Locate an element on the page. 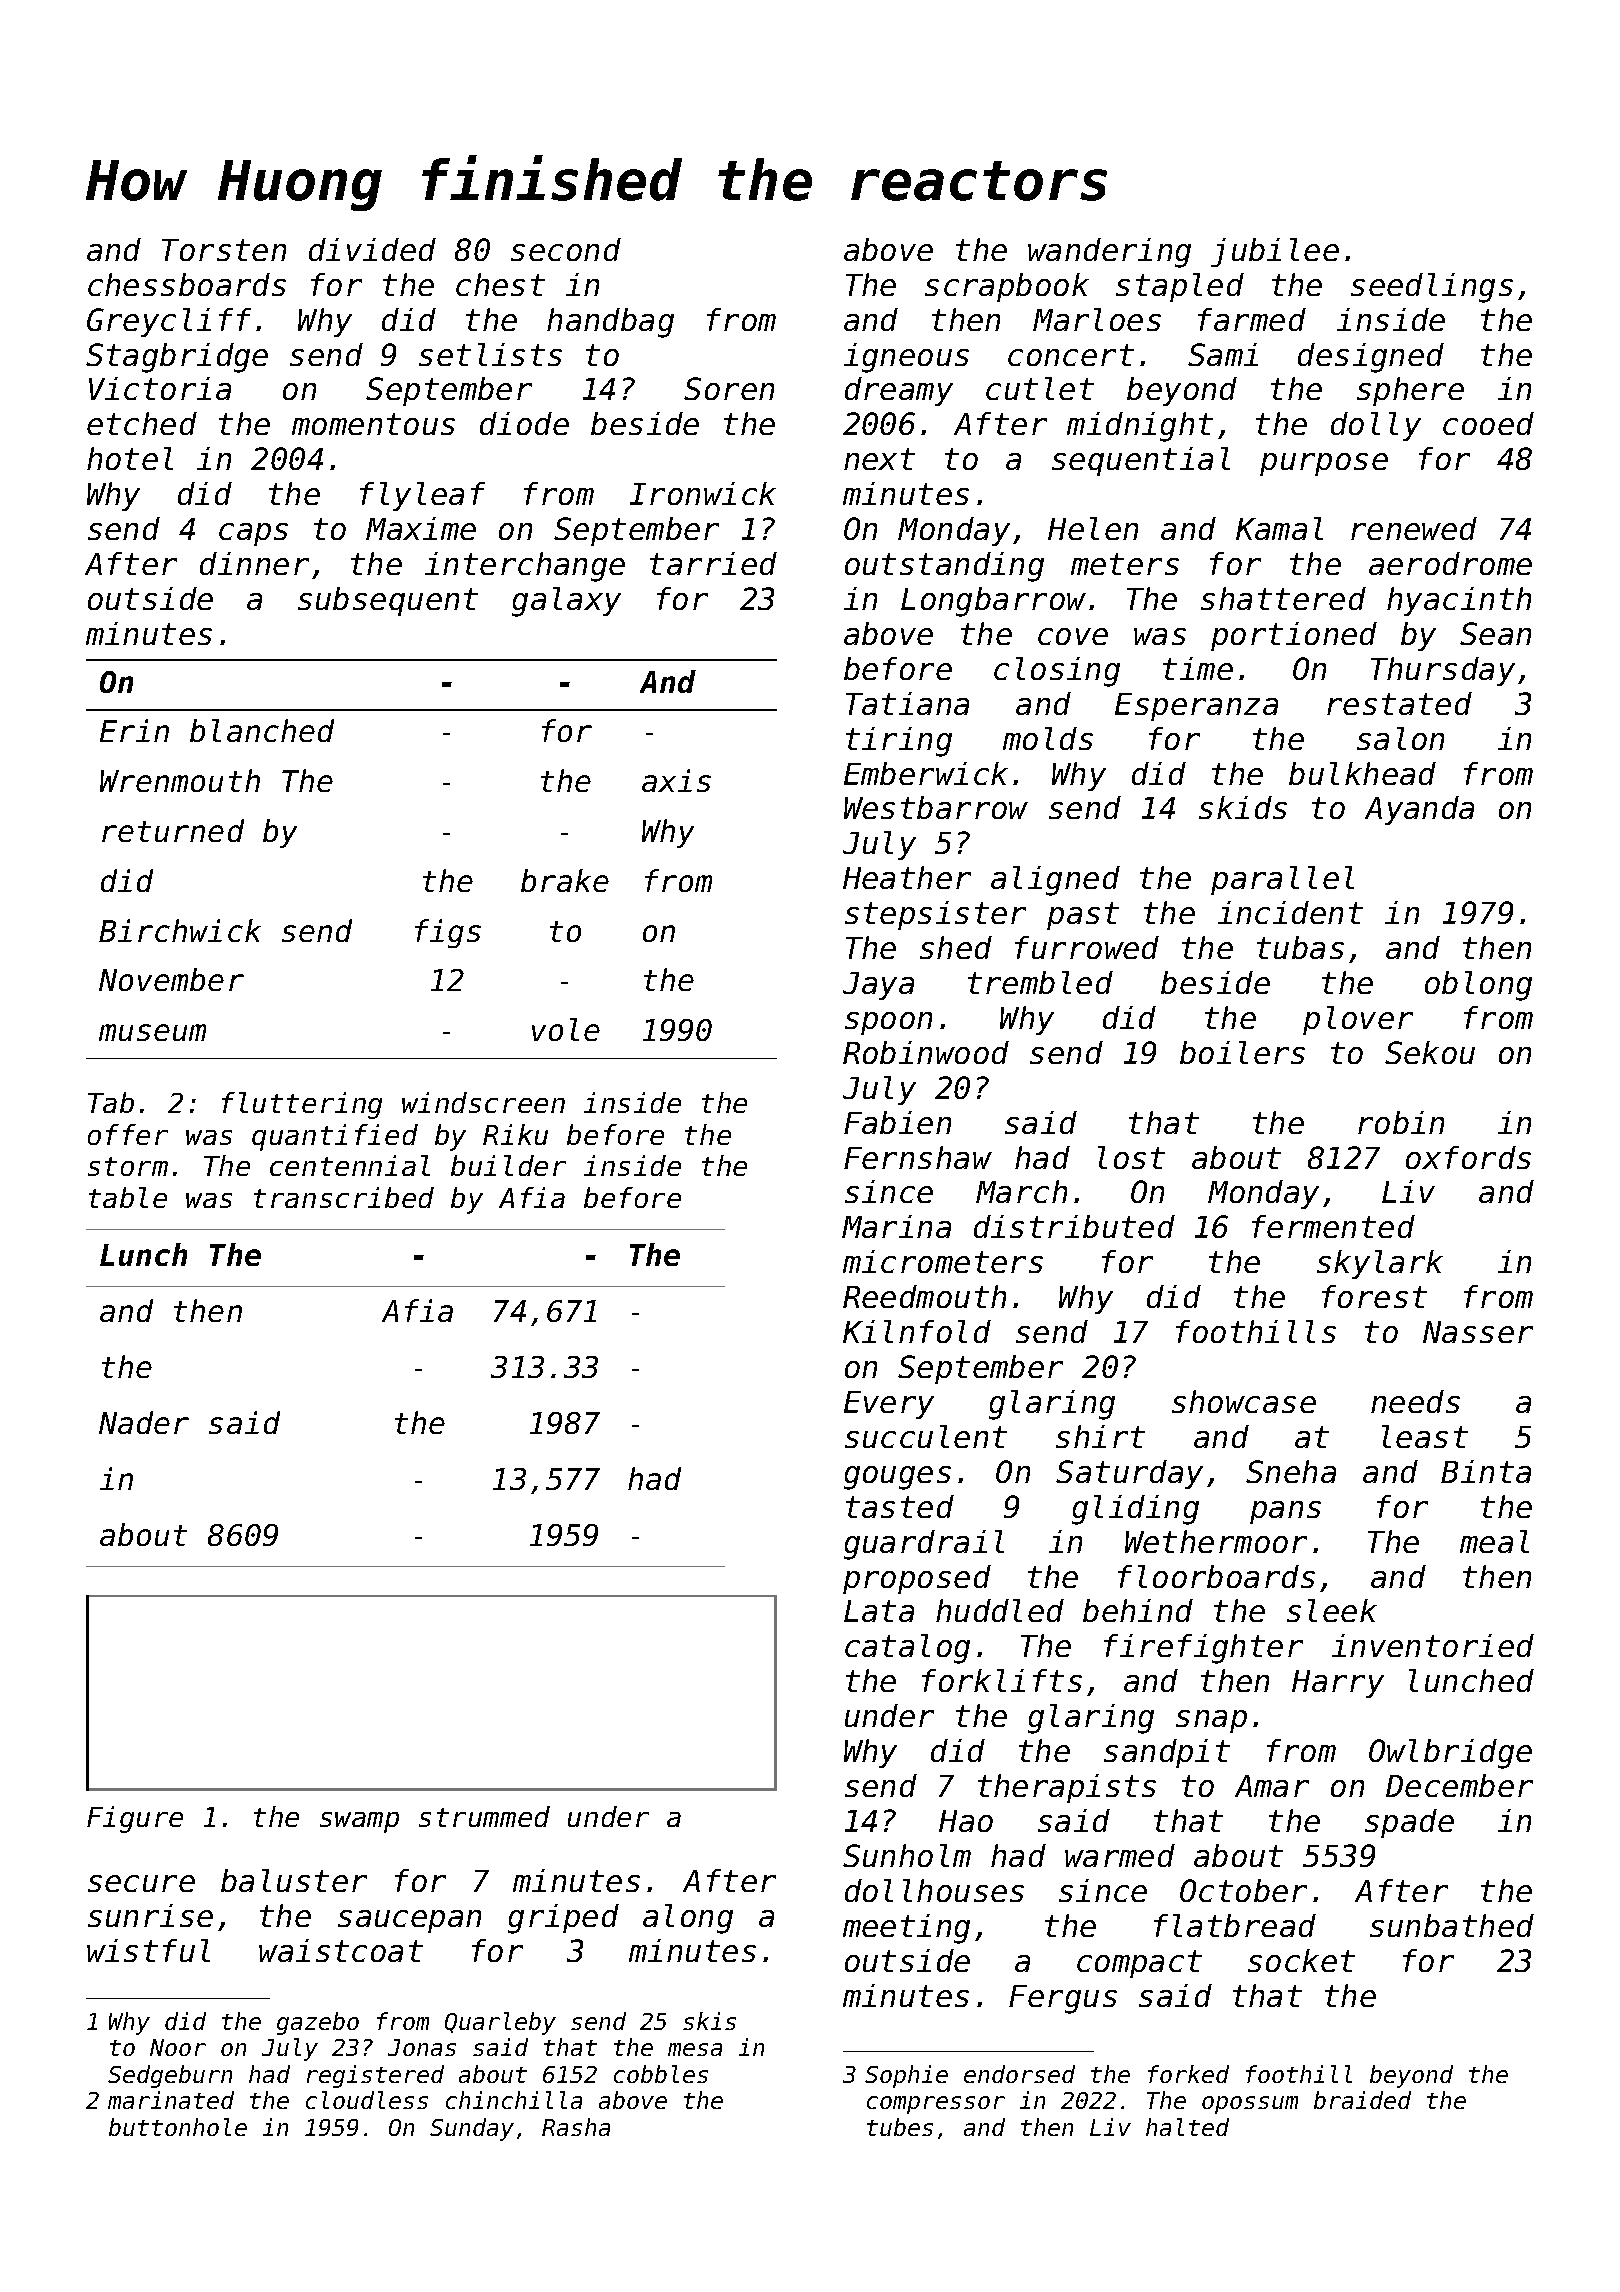  brake is located at coordinates (565, 880).
